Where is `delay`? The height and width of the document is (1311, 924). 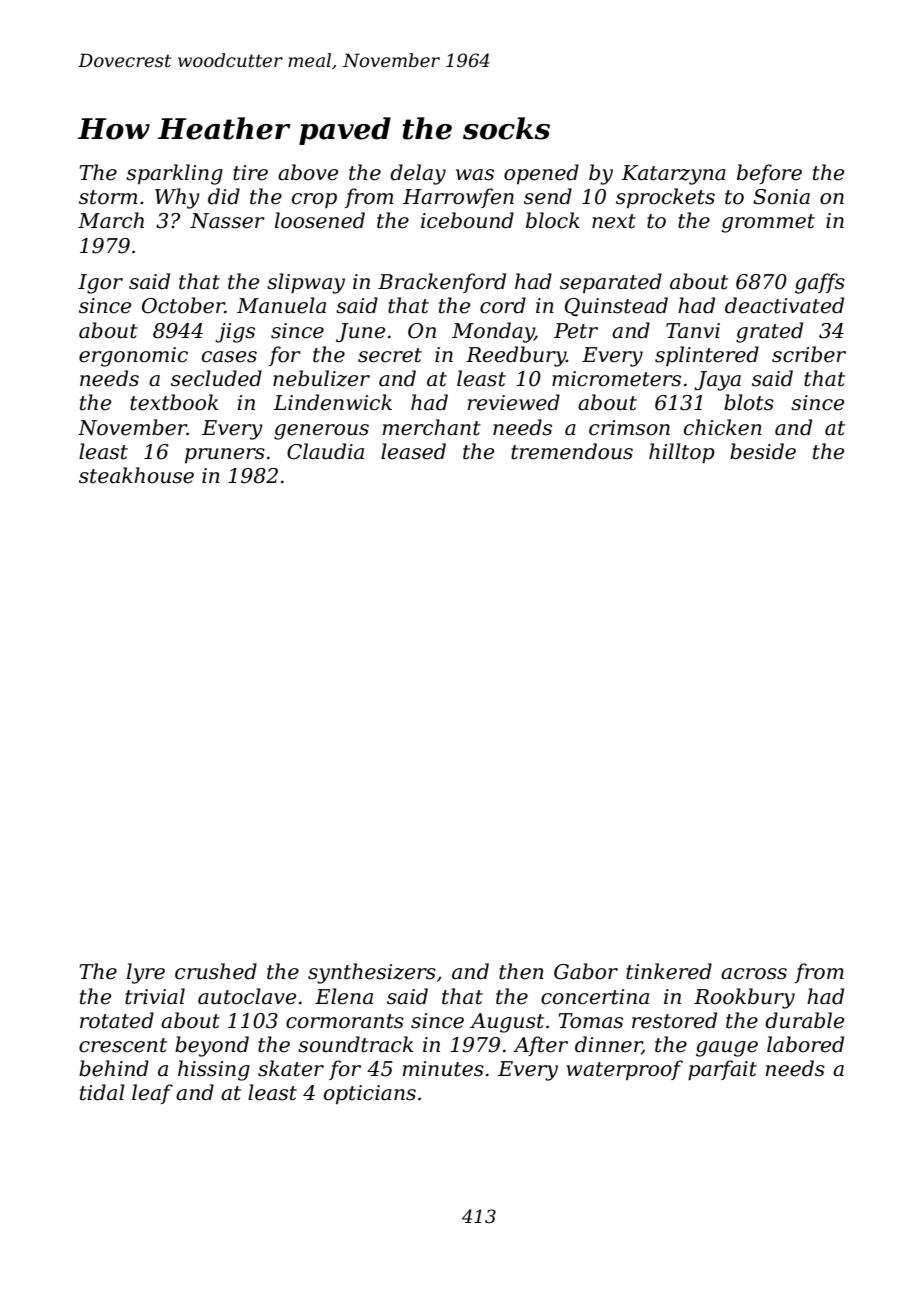 delay is located at coordinates (418, 174).
